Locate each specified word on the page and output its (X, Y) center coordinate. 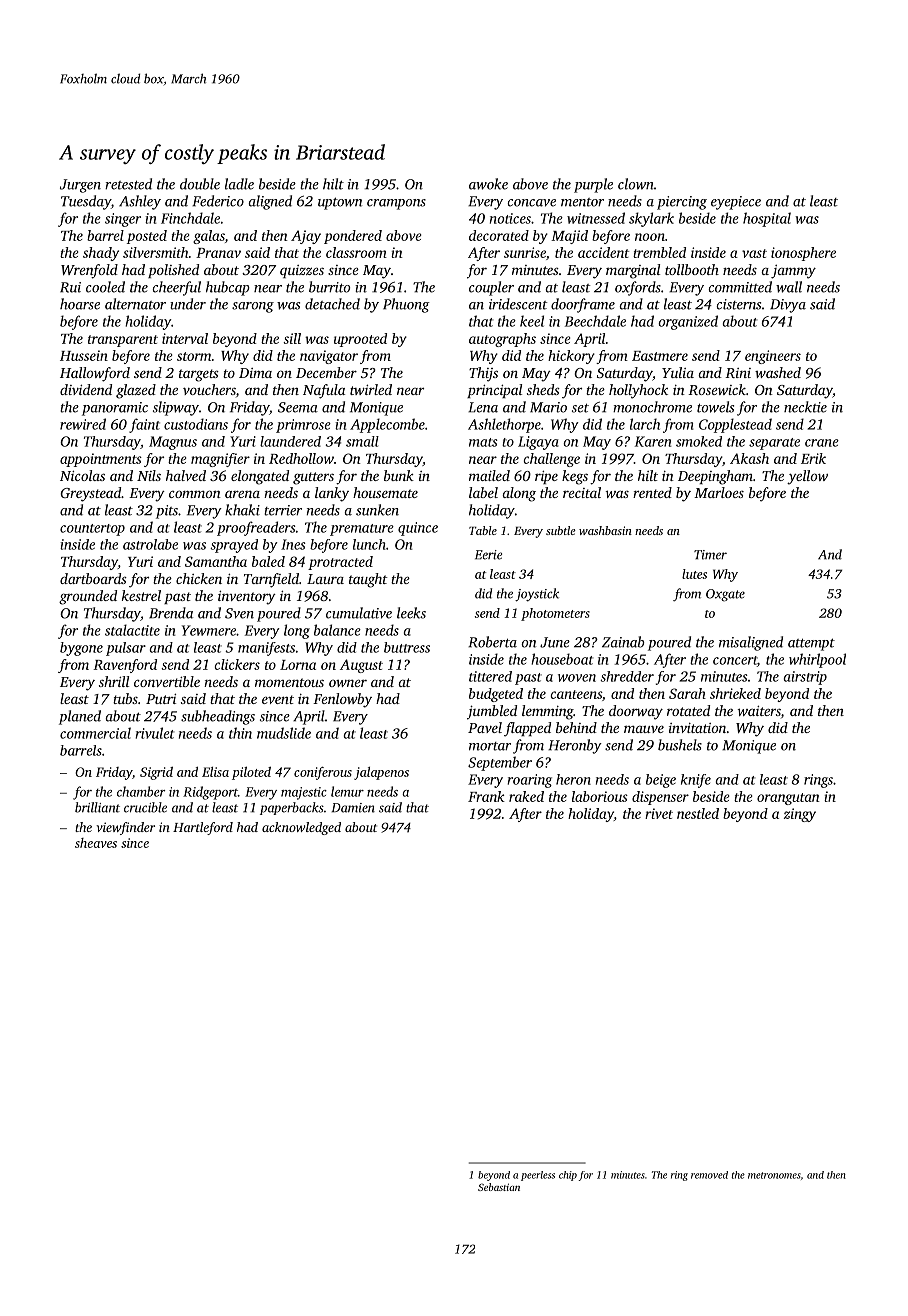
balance (337, 630)
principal (494, 391)
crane (822, 443)
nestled (698, 813)
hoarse (80, 304)
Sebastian (499, 1187)
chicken (199, 578)
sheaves (96, 843)
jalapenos (381, 773)
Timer (710, 555)
